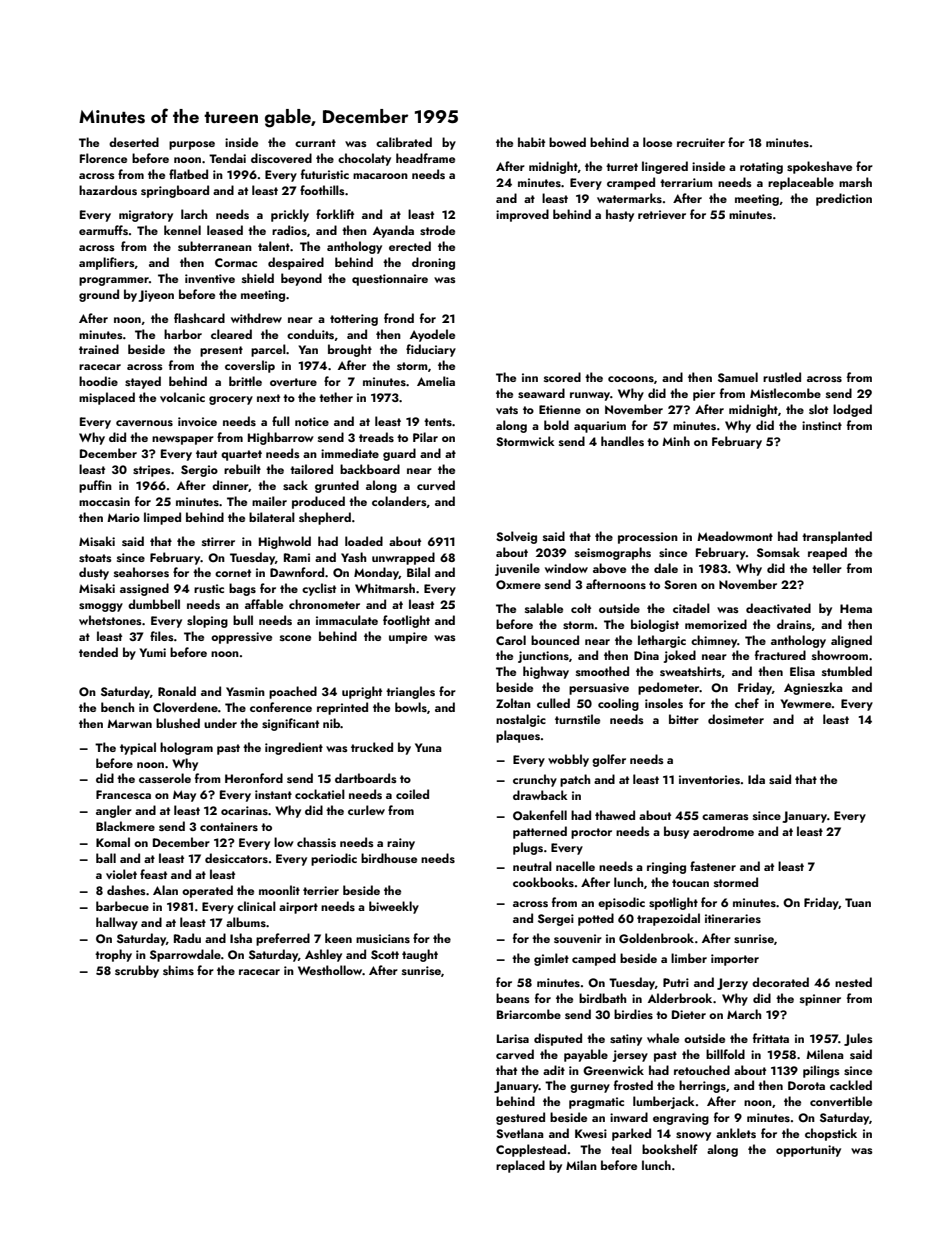 The height and width of the screenshot is (1233, 952). I want to click on Milan, so click(581, 1165).
